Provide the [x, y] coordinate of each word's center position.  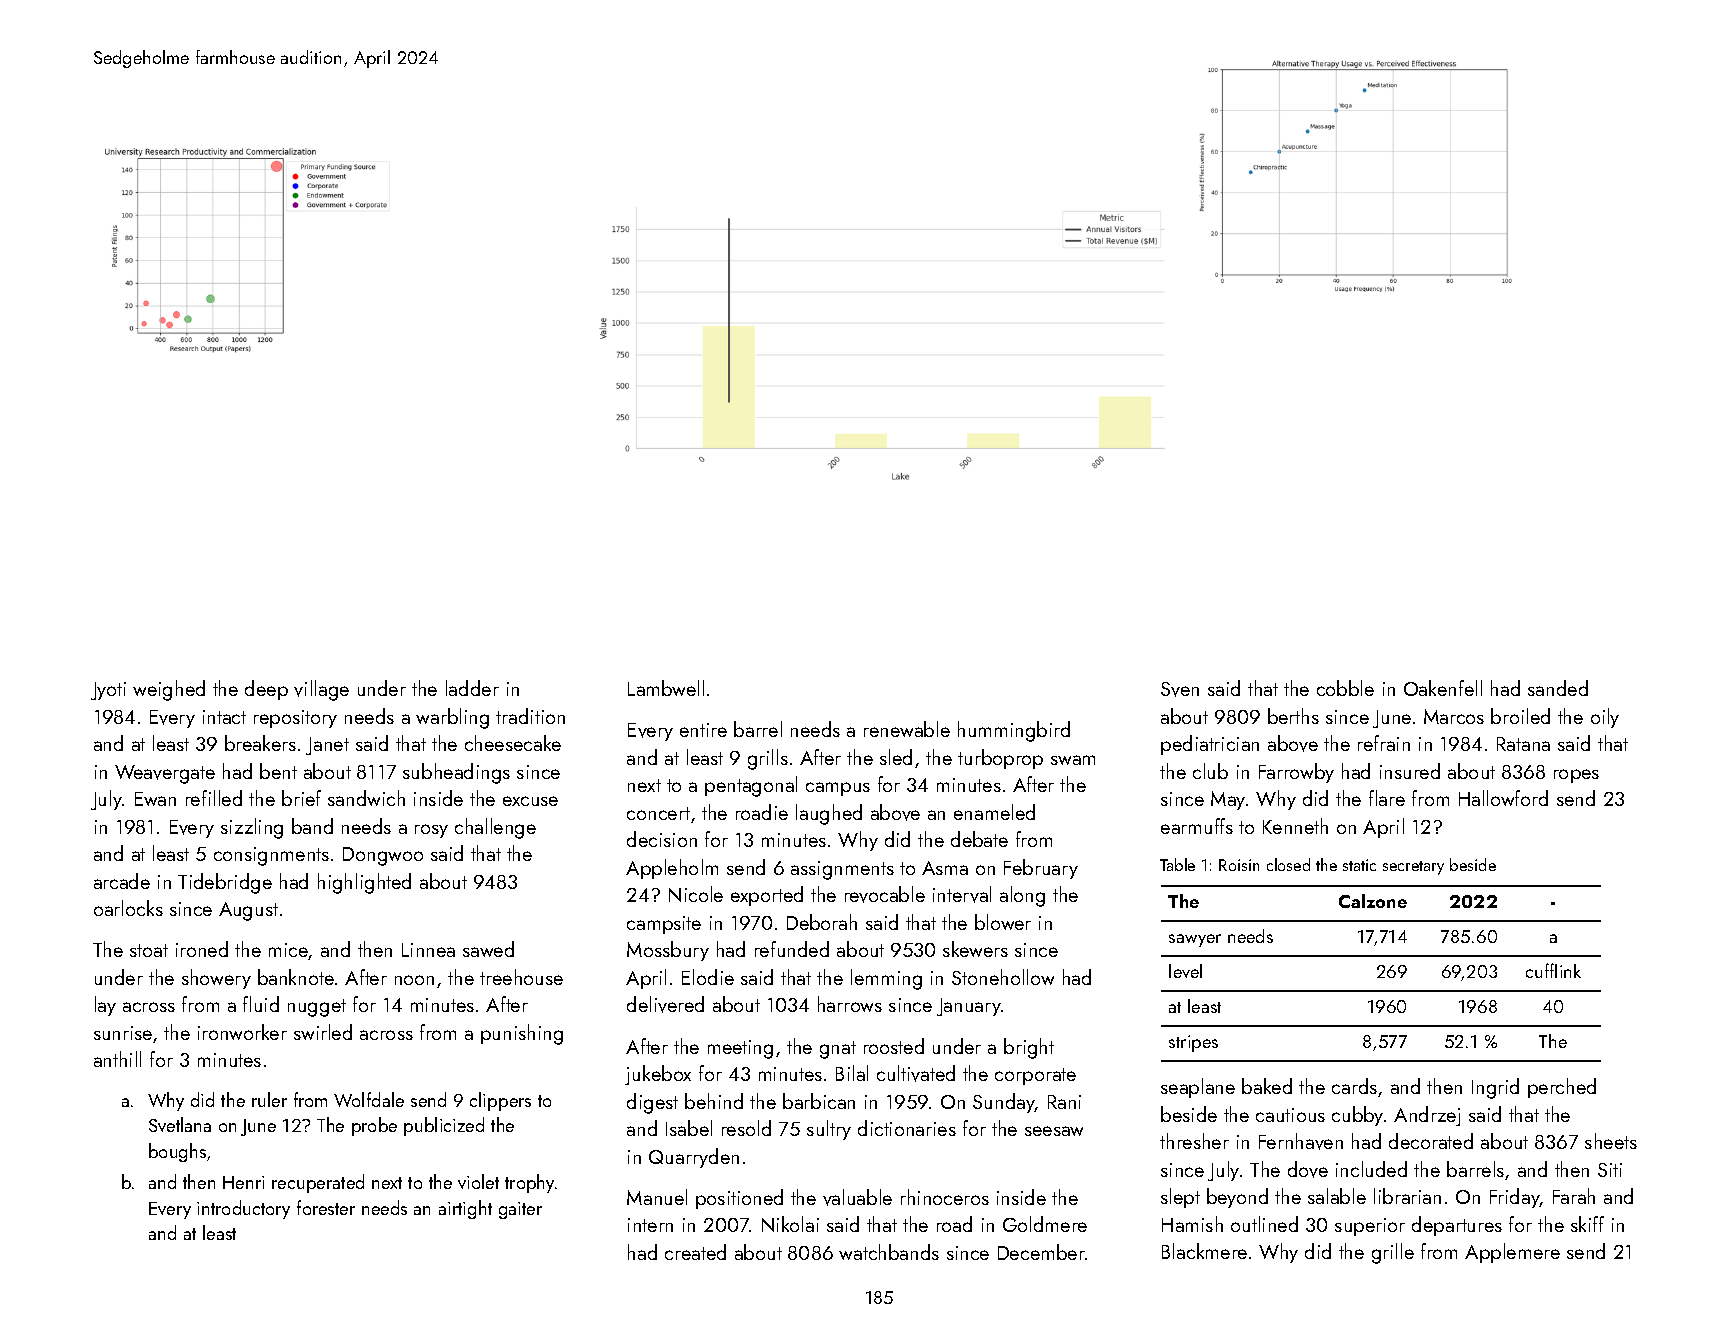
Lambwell [666, 688]
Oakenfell [1443, 688]
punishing [522, 1034]
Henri [243, 1182]
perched [1562, 1088]
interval [962, 894]
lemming [886, 979]
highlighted [364, 883]
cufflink [1553, 970]
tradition [530, 716]
